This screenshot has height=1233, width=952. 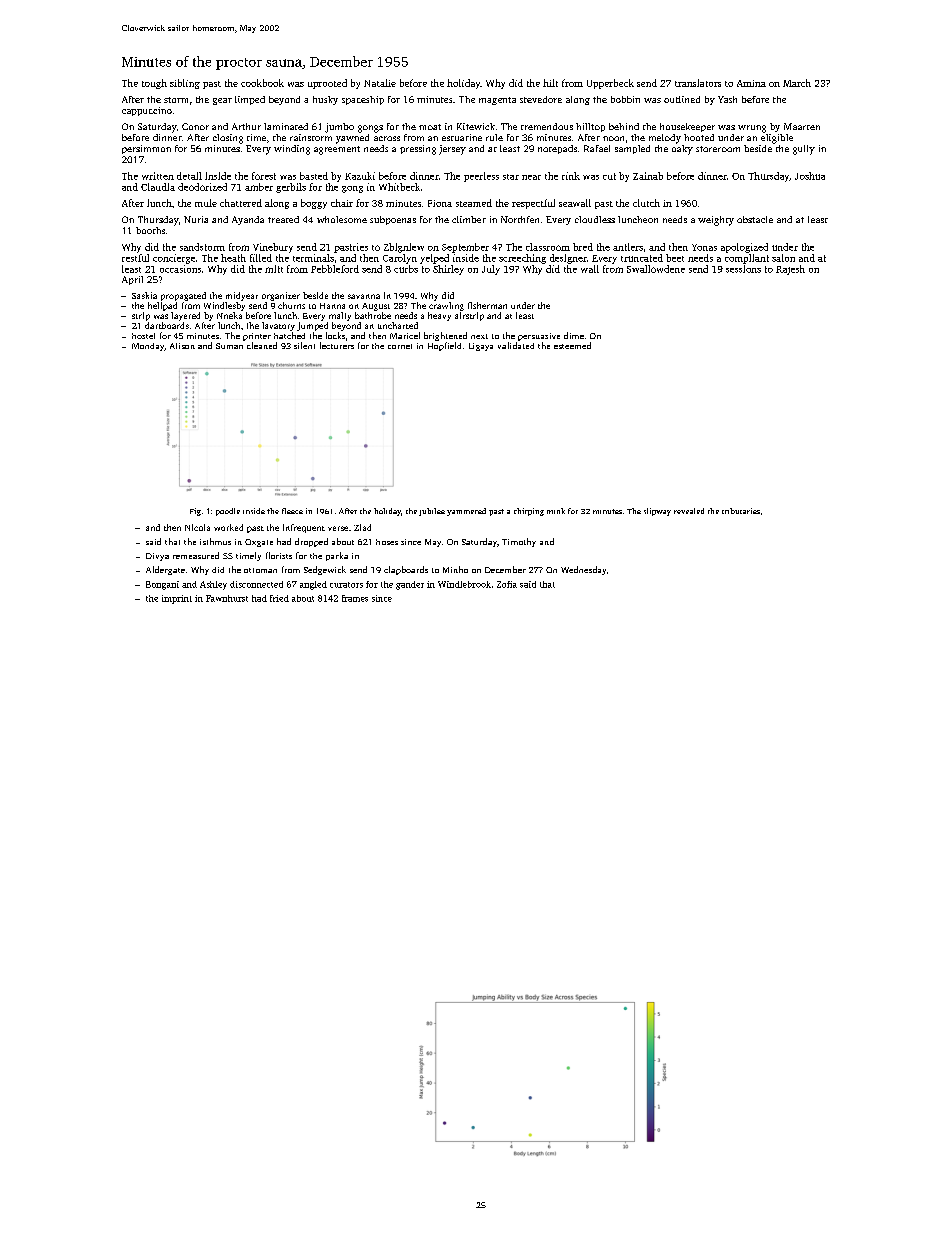 What do you see at coordinates (400, 259) in the screenshot?
I see `Carolyn` at bounding box center [400, 259].
